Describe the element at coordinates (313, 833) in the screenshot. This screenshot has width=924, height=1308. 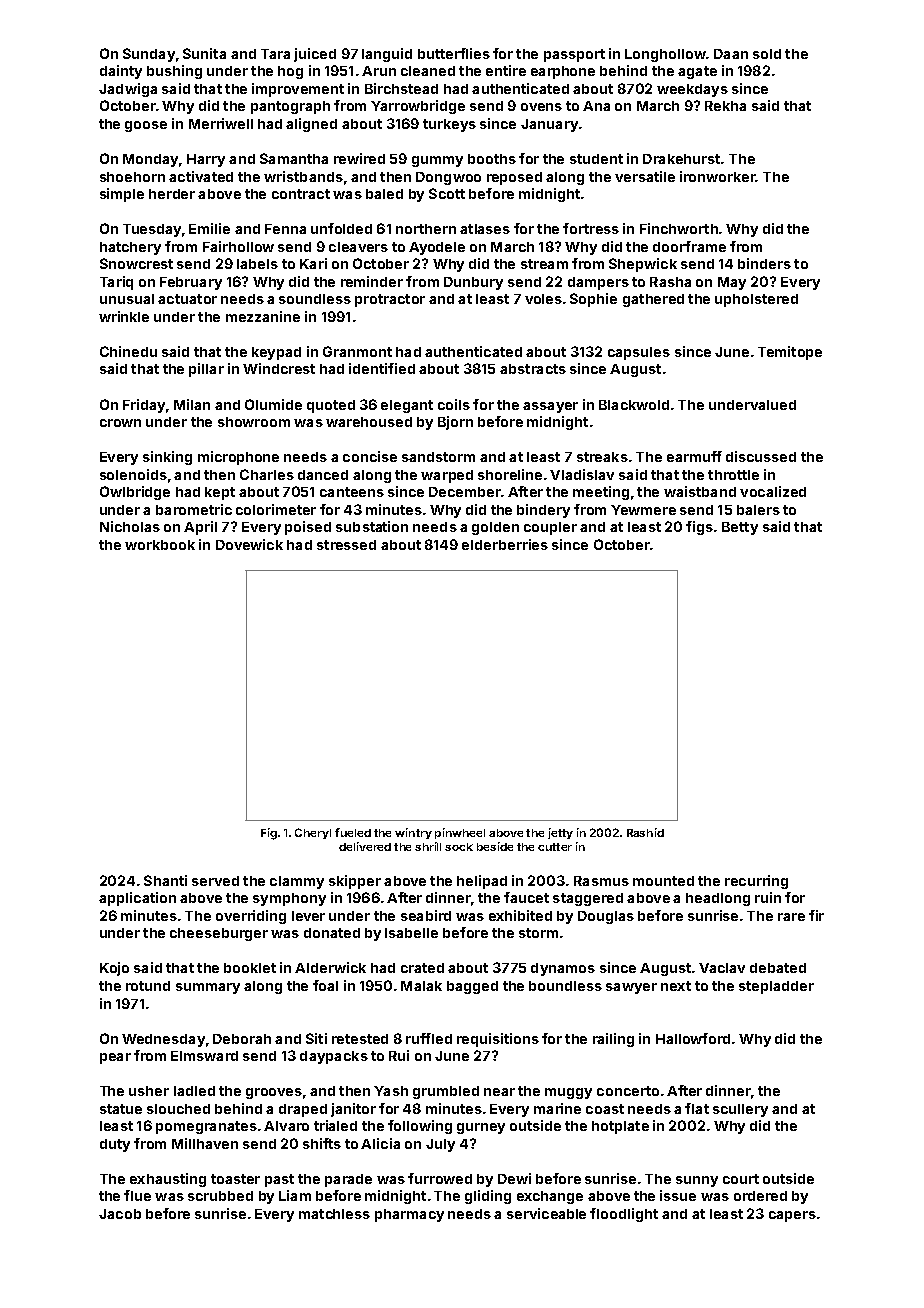
I see `Cheryl` at that location.
